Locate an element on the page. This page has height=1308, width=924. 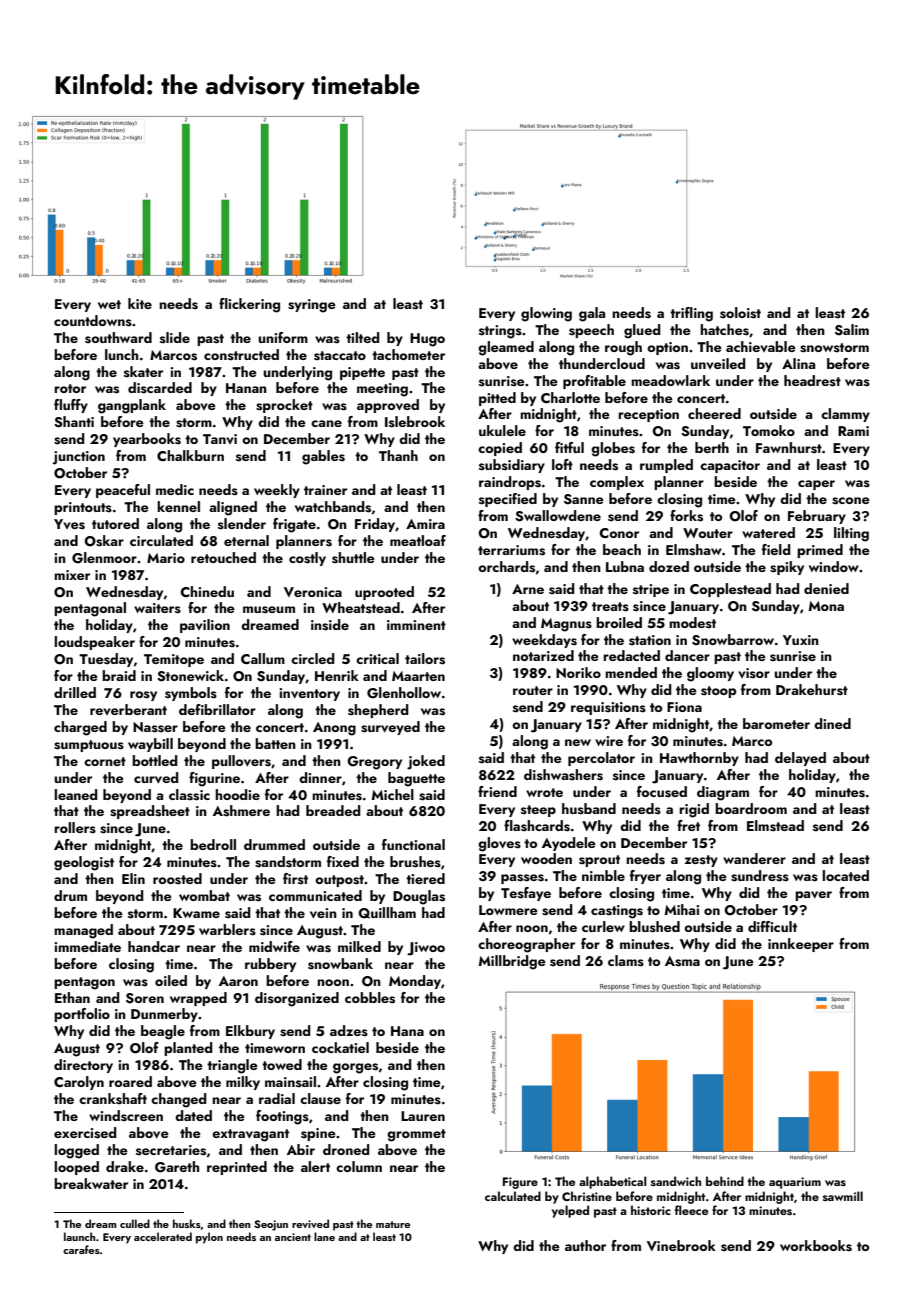
Mario is located at coordinates (166, 558).
